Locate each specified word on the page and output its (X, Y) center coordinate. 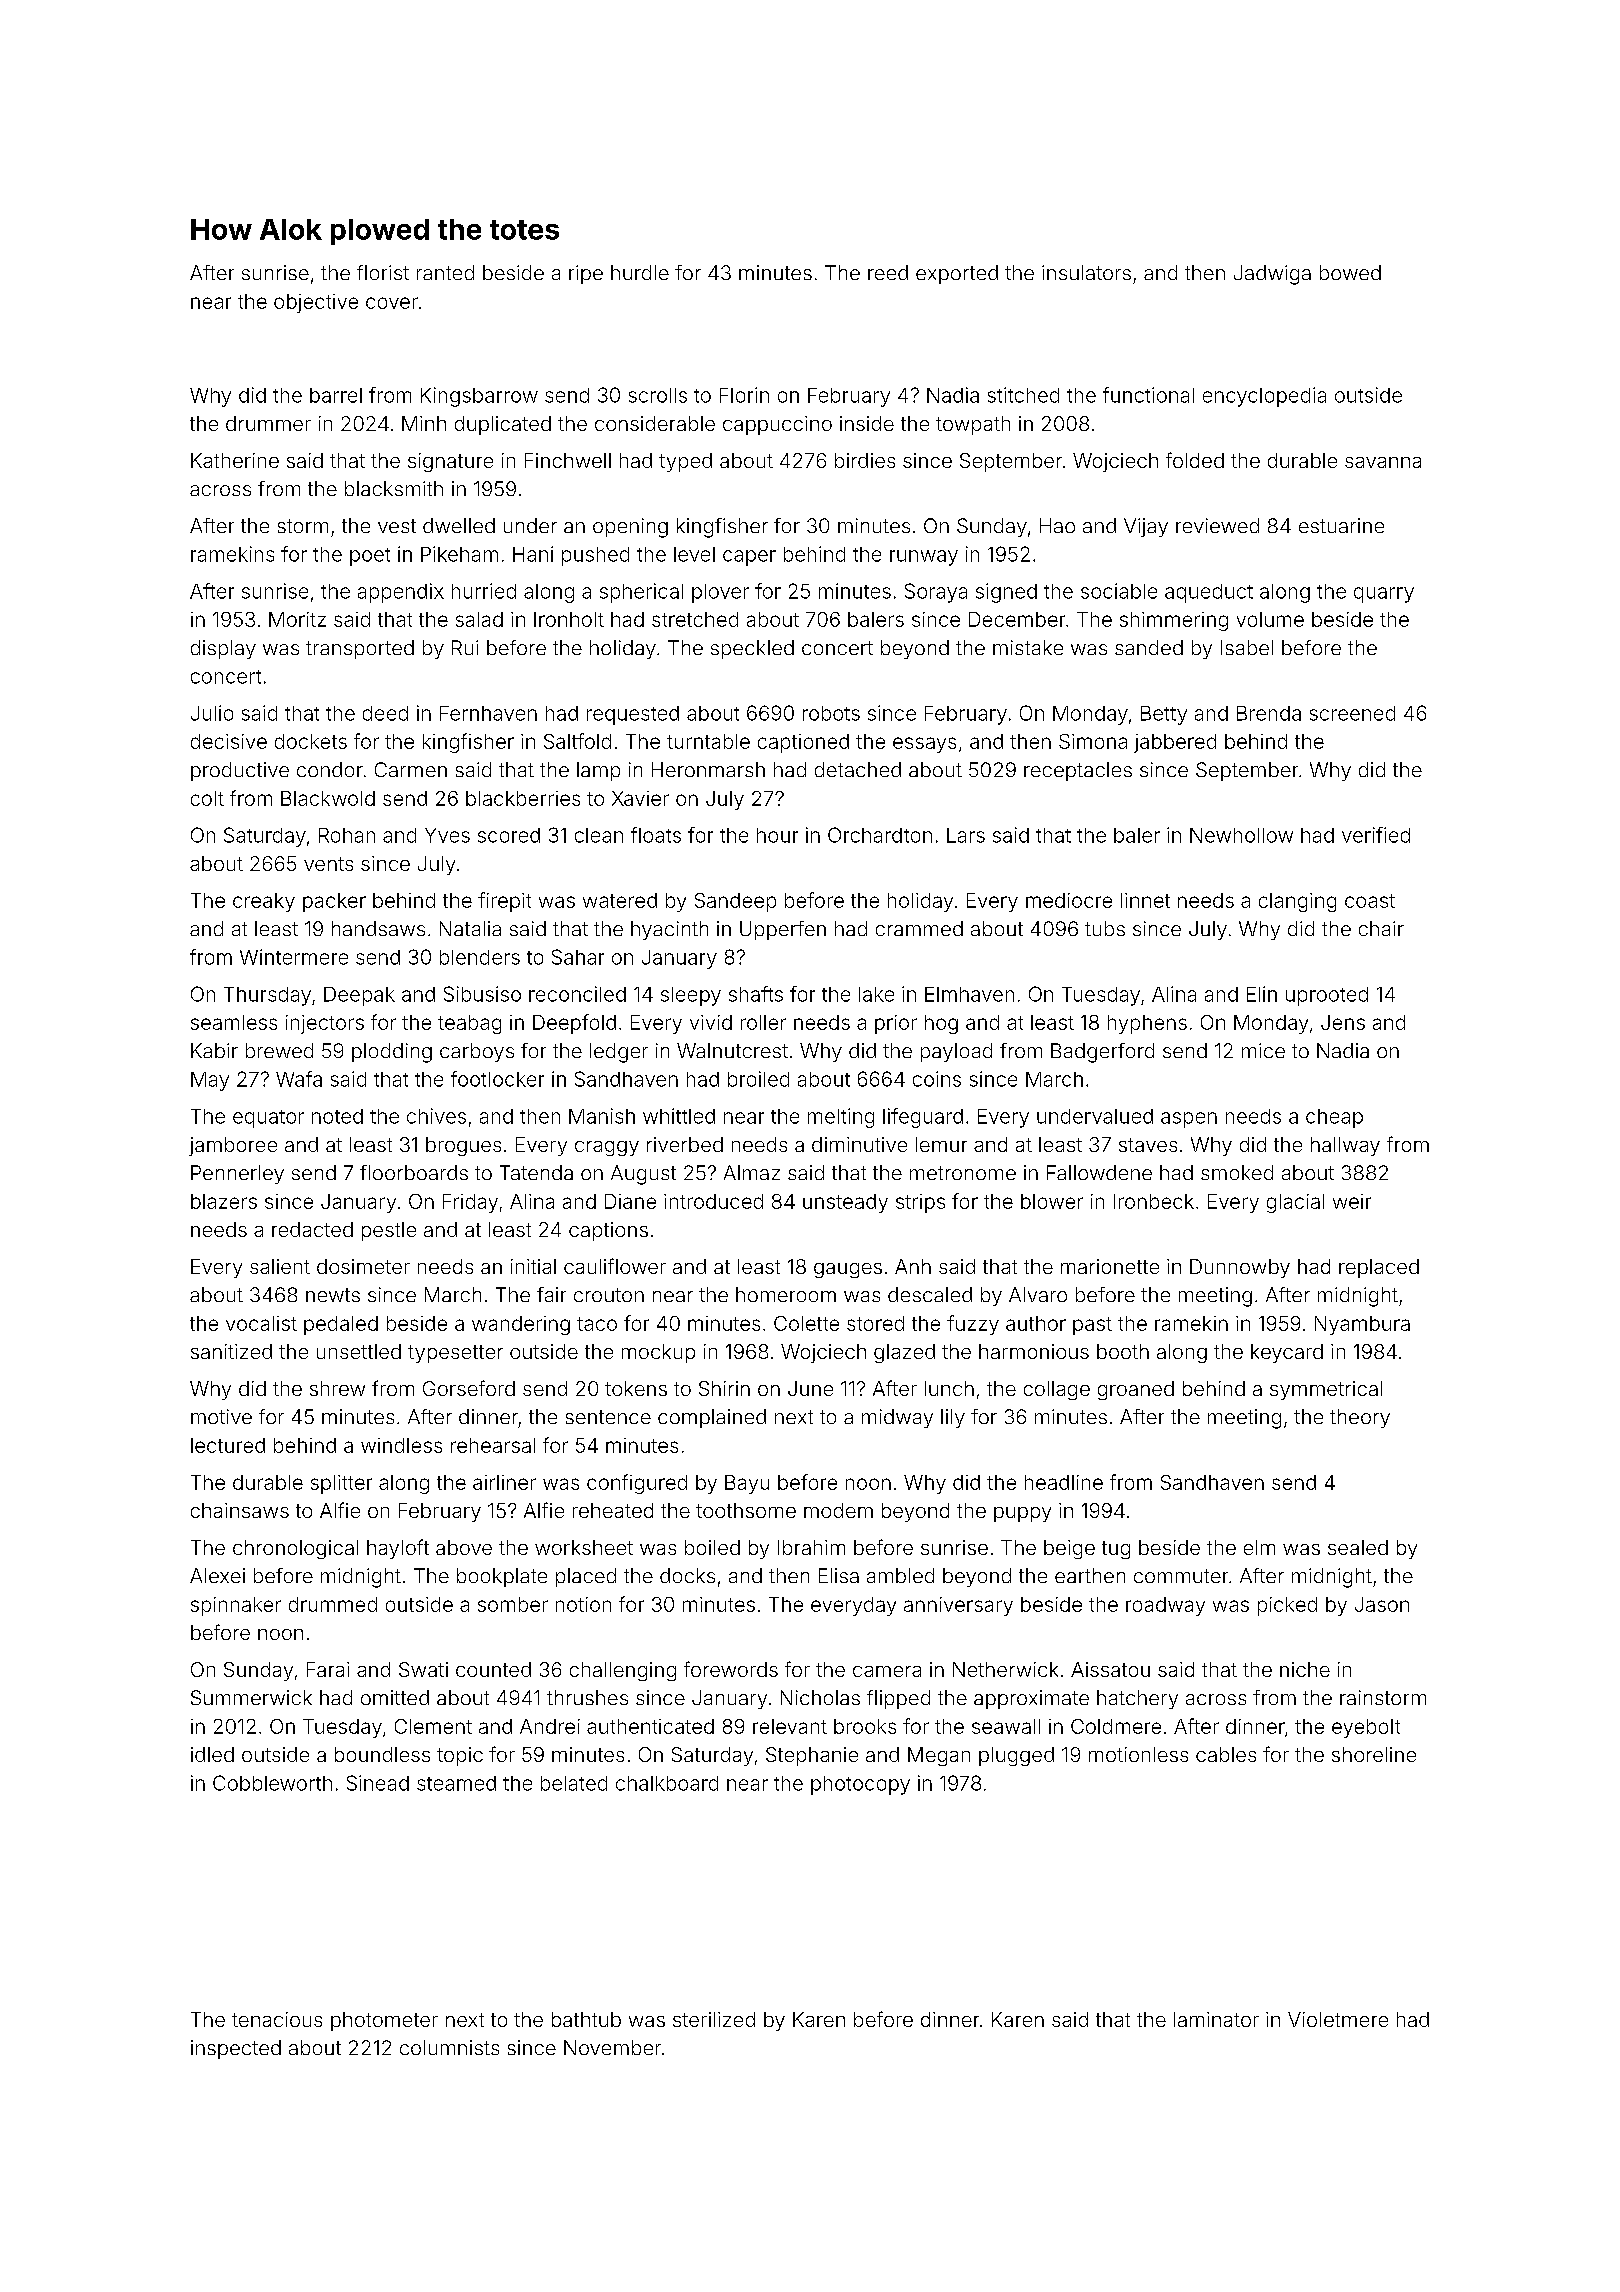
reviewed (1217, 525)
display (223, 649)
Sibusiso (482, 994)
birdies (865, 460)
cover (392, 303)
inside (867, 423)
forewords (731, 1669)
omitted (395, 1697)
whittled (679, 1116)
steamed (456, 1783)
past (1092, 1326)
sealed (1358, 1547)
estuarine (1341, 525)
